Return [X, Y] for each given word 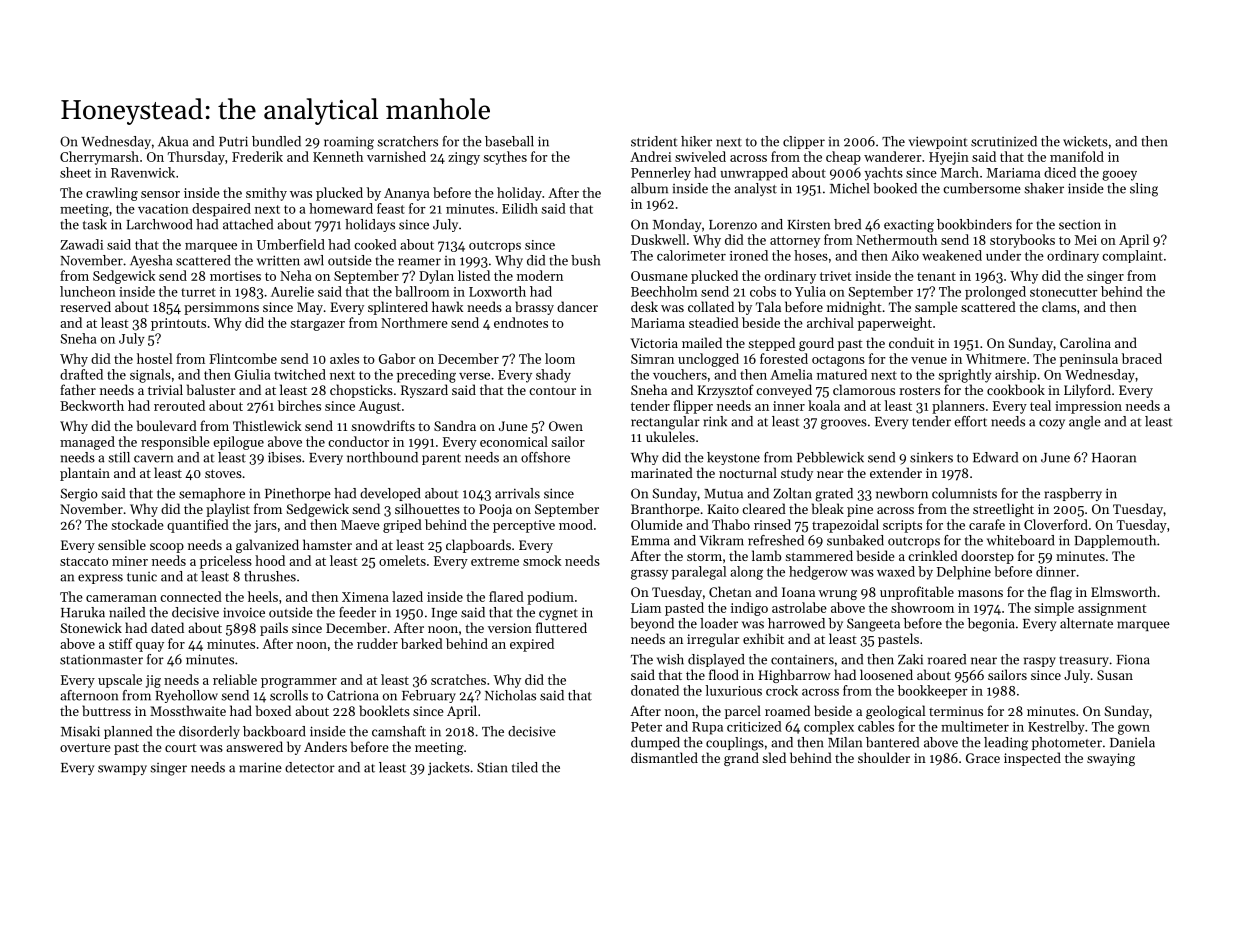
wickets [1085, 141]
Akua [173, 141]
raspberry [1073, 494]
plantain [85, 474]
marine [260, 767]
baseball [509, 141]
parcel [743, 712]
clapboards [478, 546]
